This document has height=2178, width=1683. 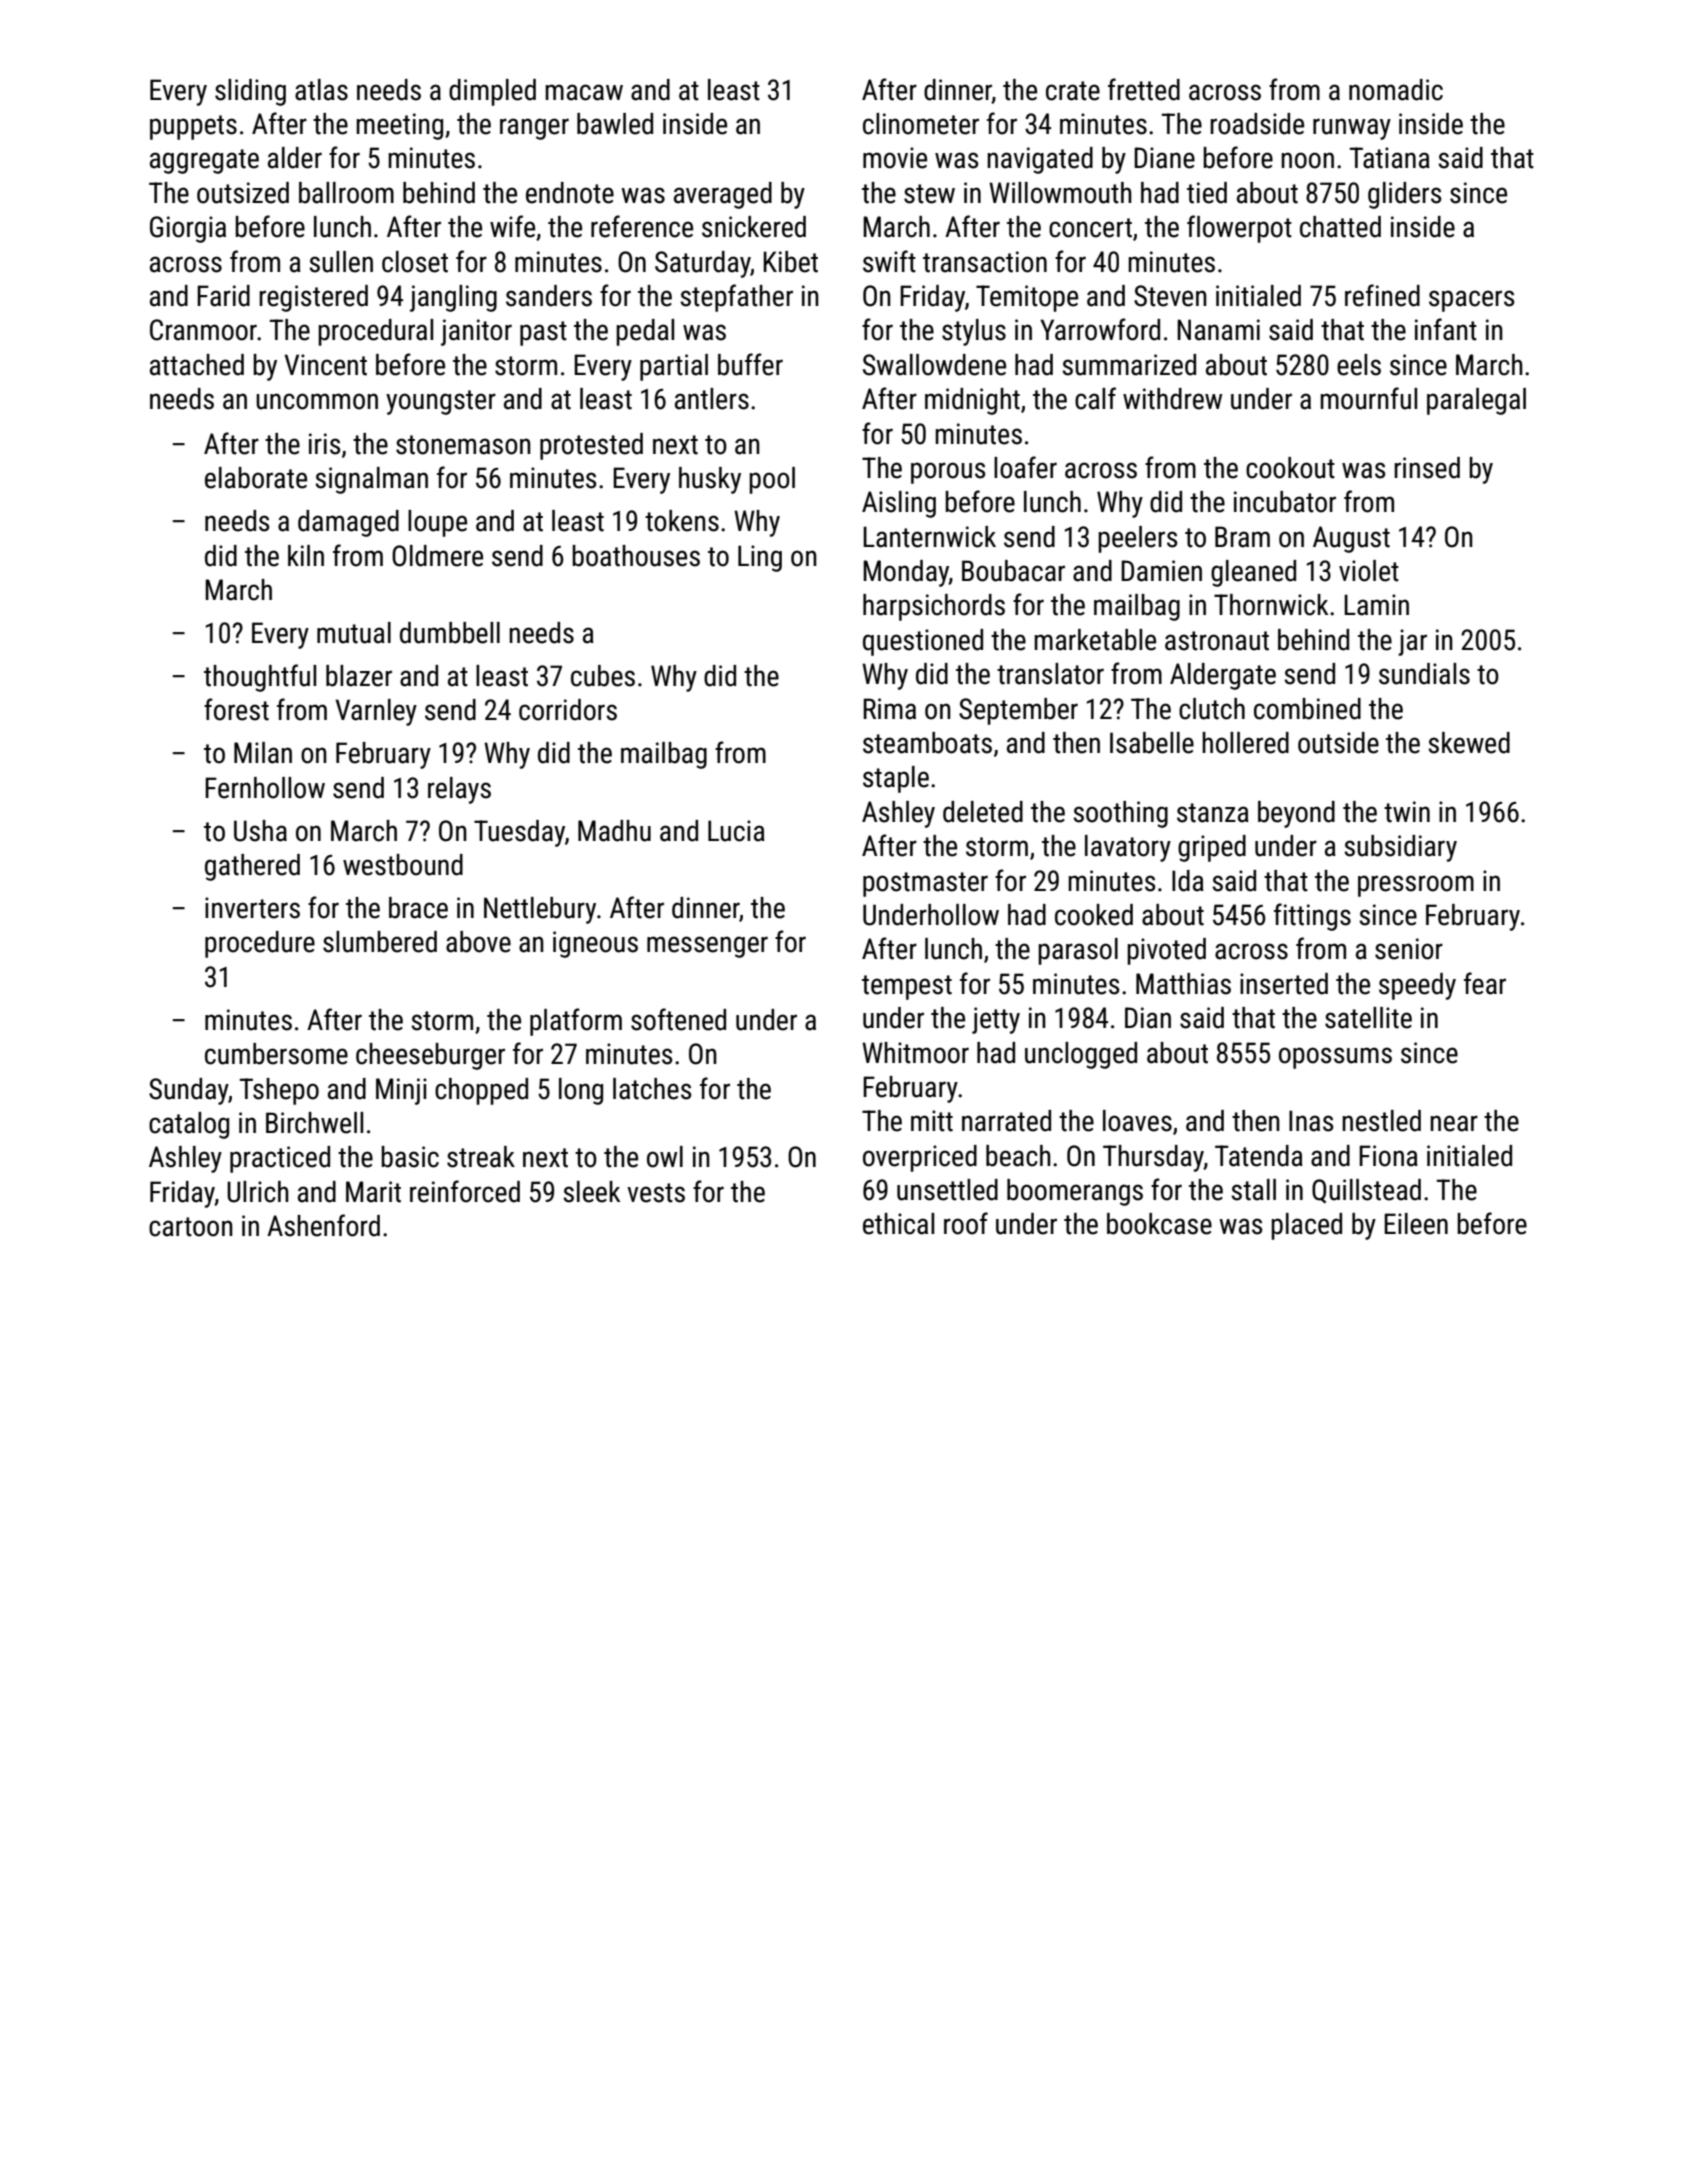 What do you see at coordinates (1312, 917) in the document?
I see `fittings` at bounding box center [1312, 917].
